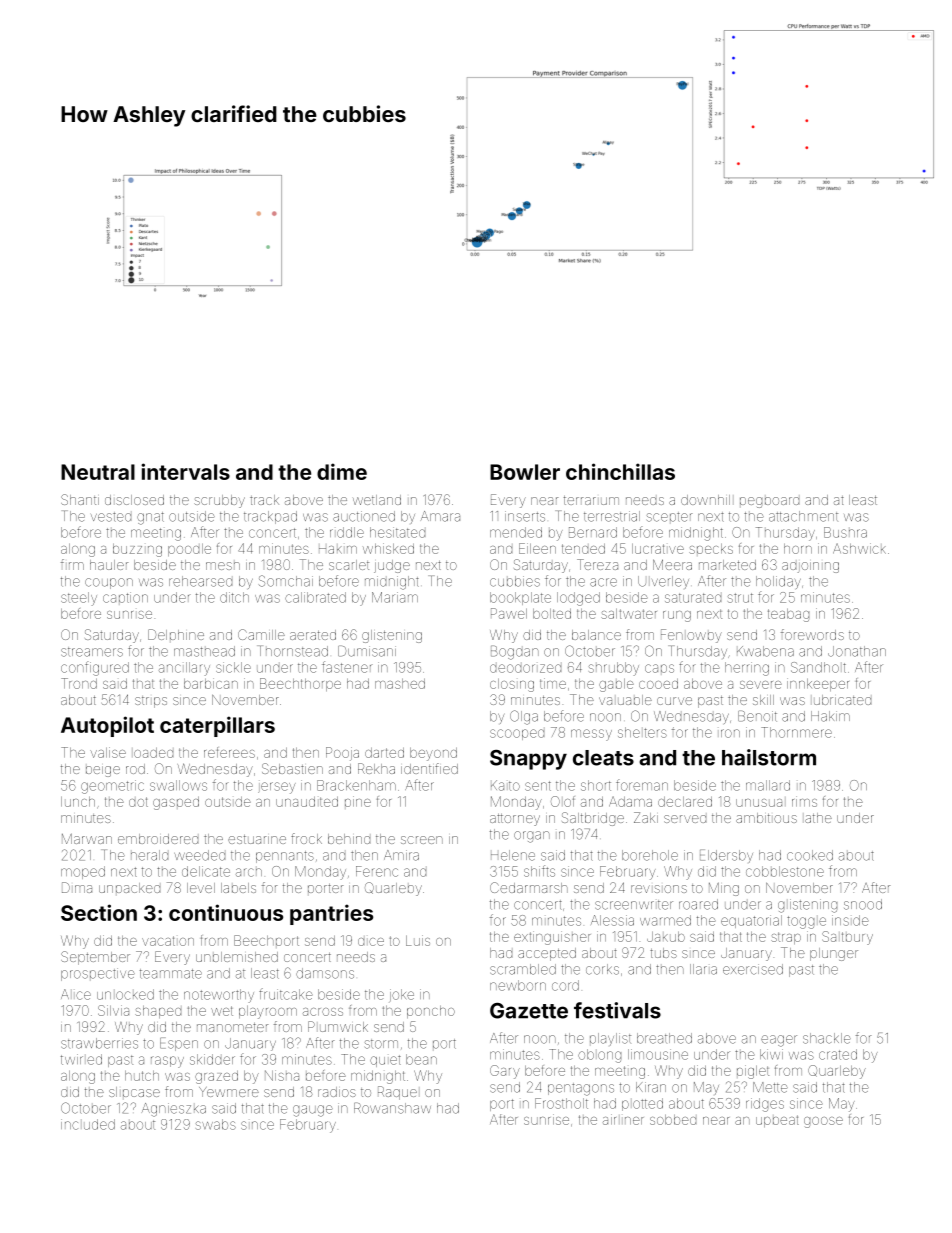 The width and height of the page is (952, 1233). I want to click on Bowler, so click(525, 472).
